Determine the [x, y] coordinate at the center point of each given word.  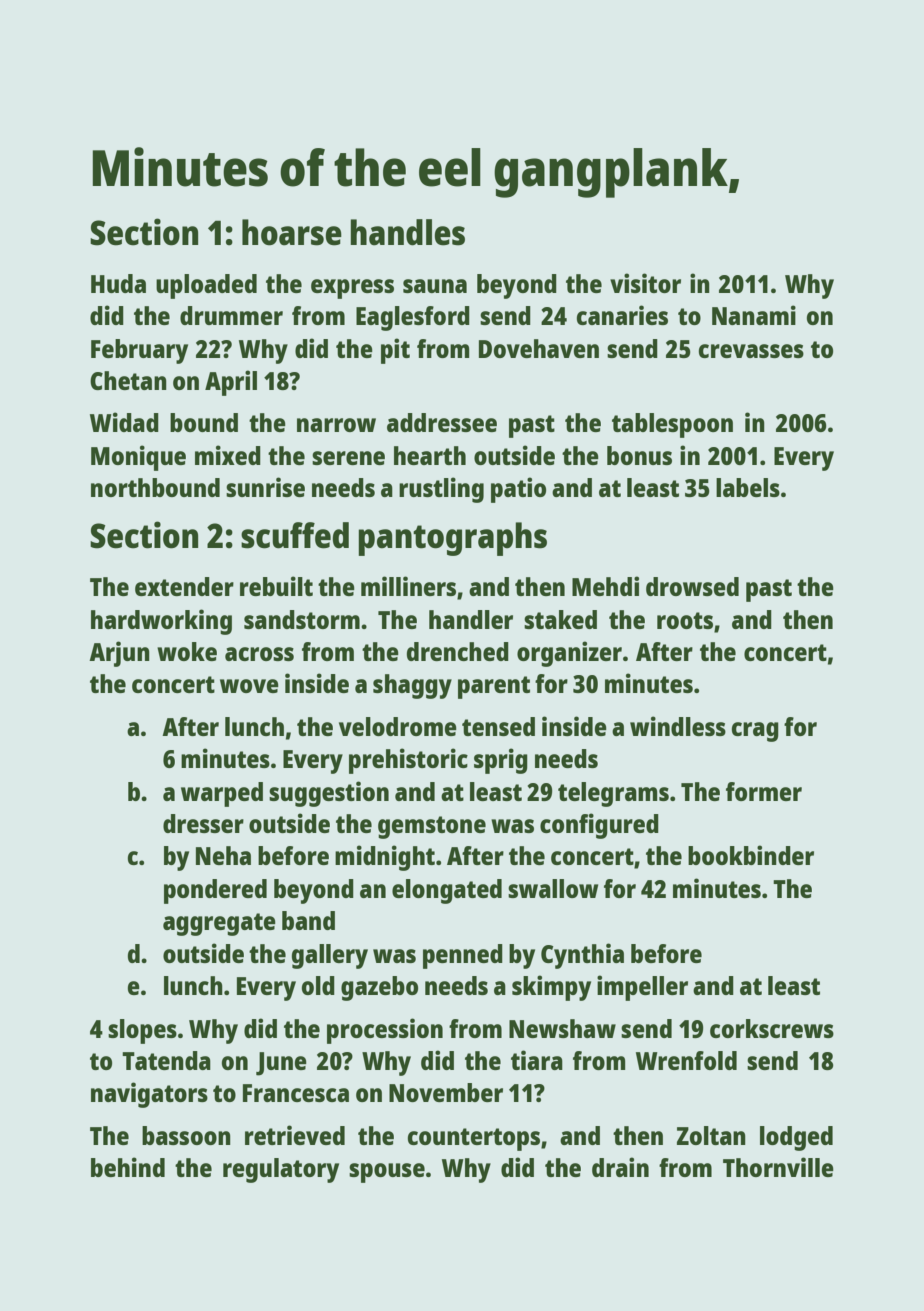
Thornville [778, 1167]
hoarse [292, 232]
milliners [408, 586]
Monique [138, 458]
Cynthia [582, 956]
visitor [645, 283]
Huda [118, 283]
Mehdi [605, 586]
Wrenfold [686, 1060]
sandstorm [302, 619]
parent [494, 687]
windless [678, 726]
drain [620, 1167]
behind [128, 1167]
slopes [142, 1031]
